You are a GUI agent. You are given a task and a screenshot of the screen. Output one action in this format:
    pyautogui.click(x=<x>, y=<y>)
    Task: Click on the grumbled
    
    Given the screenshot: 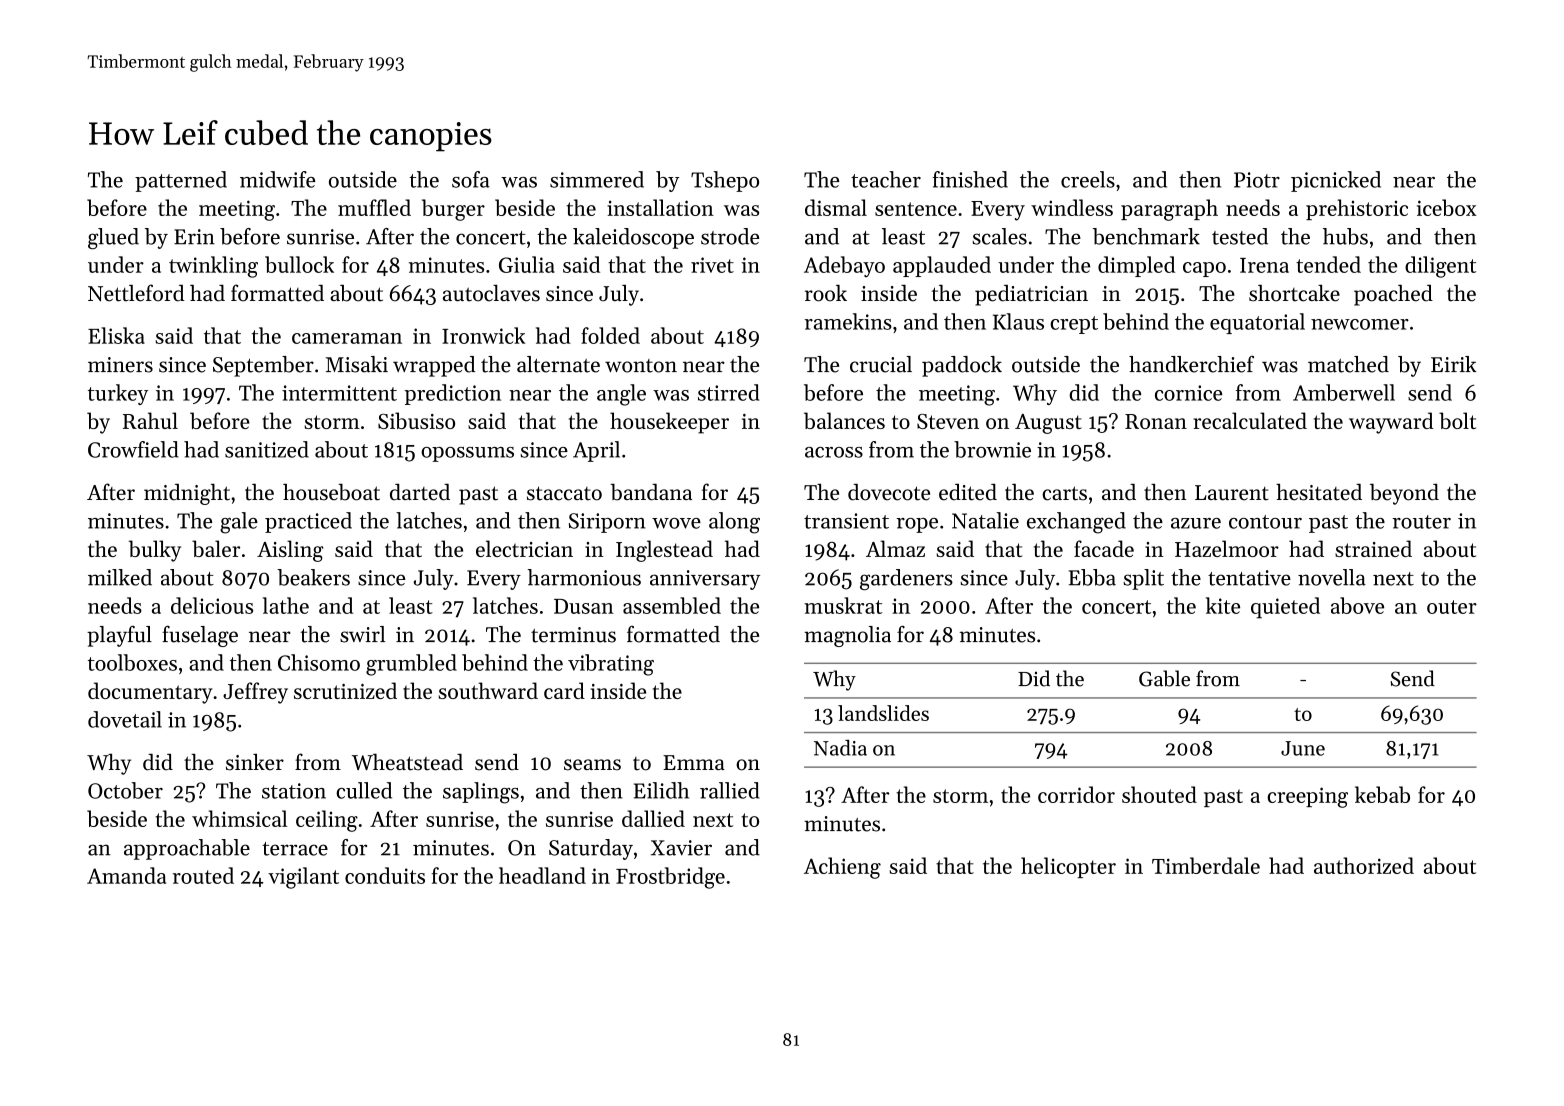 What is the action you would take?
    pyautogui.click(x=411, y=665)
